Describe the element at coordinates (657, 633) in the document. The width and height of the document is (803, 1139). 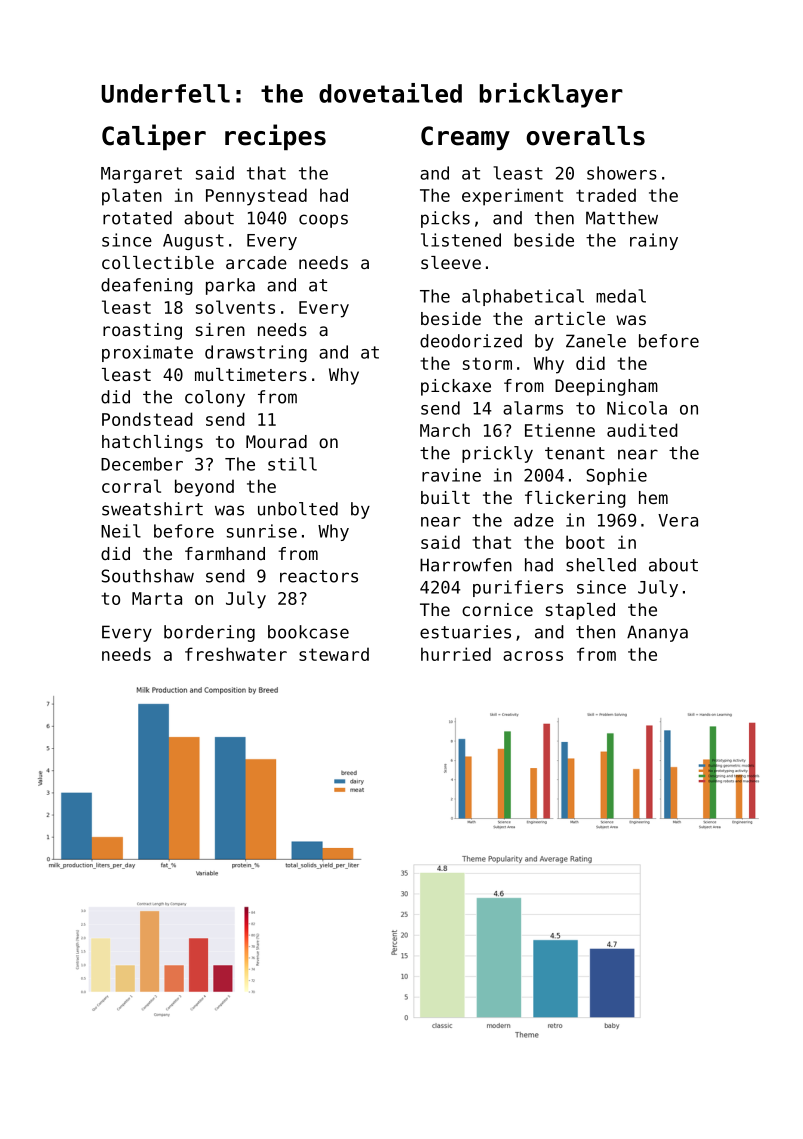
I see `Ananya` at that location.
